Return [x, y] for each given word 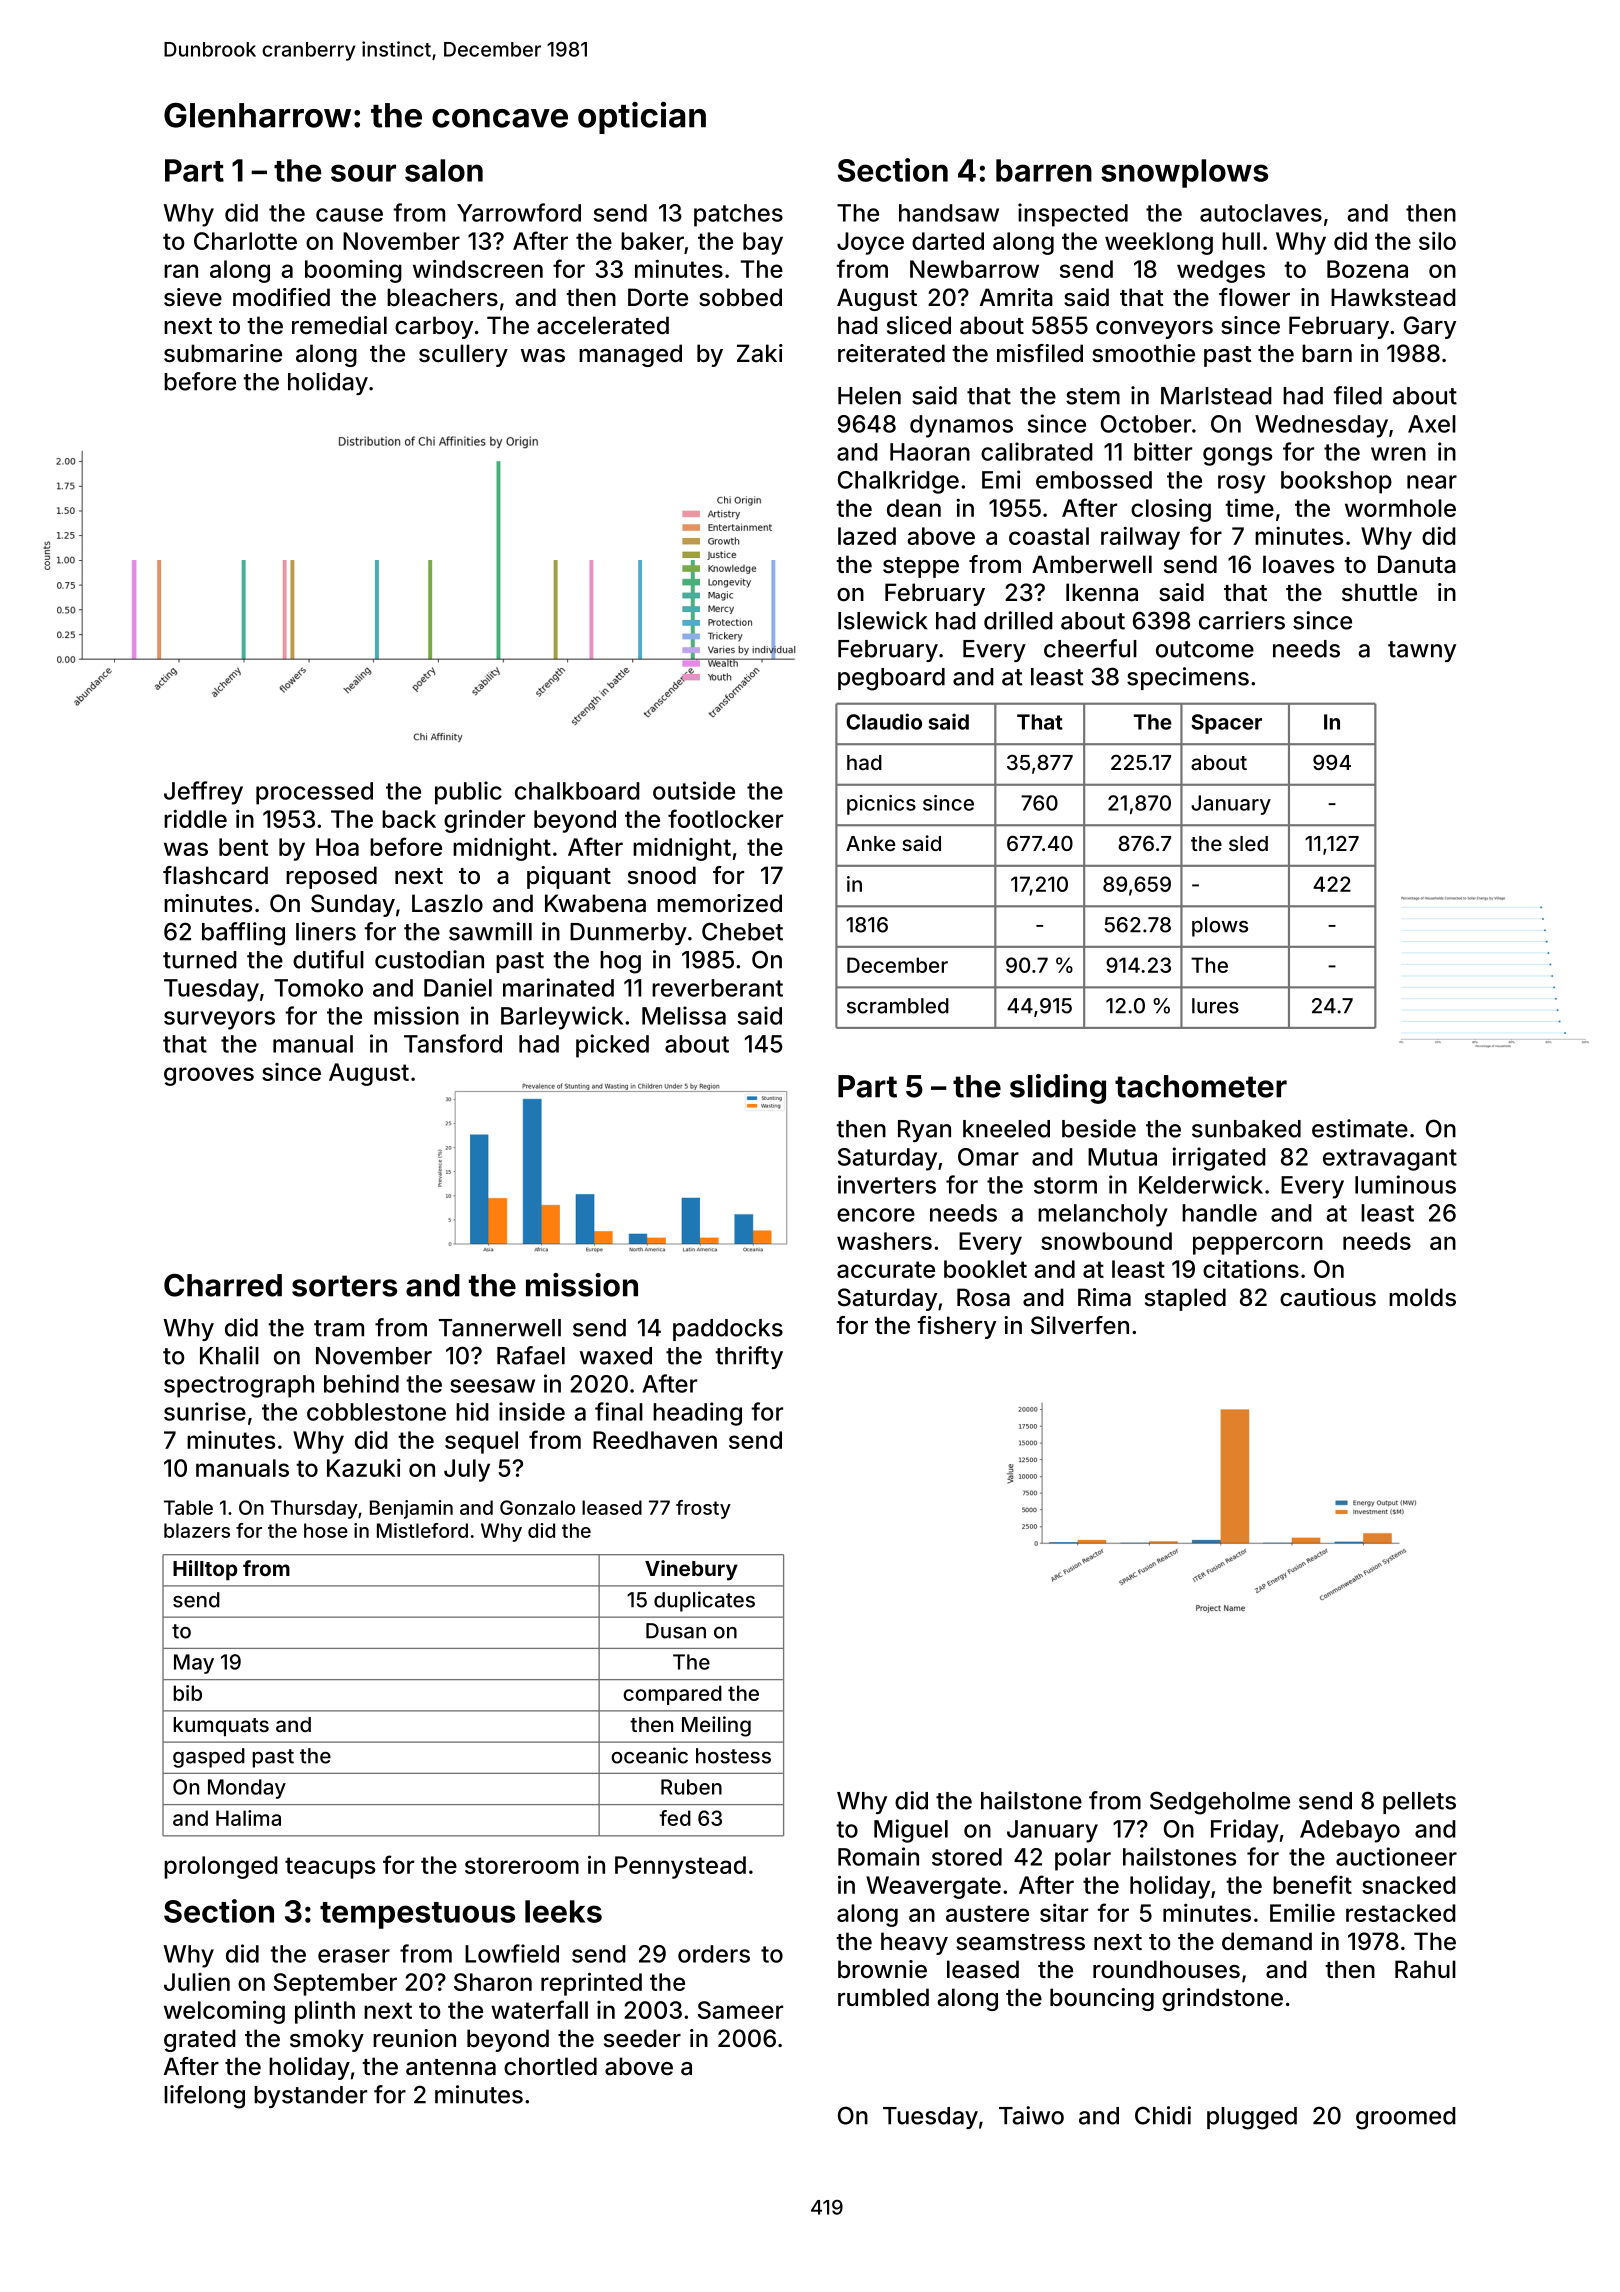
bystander [310, 2097]
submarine [223, 353]
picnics [881, 805]
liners [326, 931]
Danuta [1417, 564]
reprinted [591, 1984]
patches [738, 215]
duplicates [704, 1601]
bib [187, 1693]
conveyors [1154, 330]
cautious [1328, 1297]
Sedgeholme [1220, 1803]
